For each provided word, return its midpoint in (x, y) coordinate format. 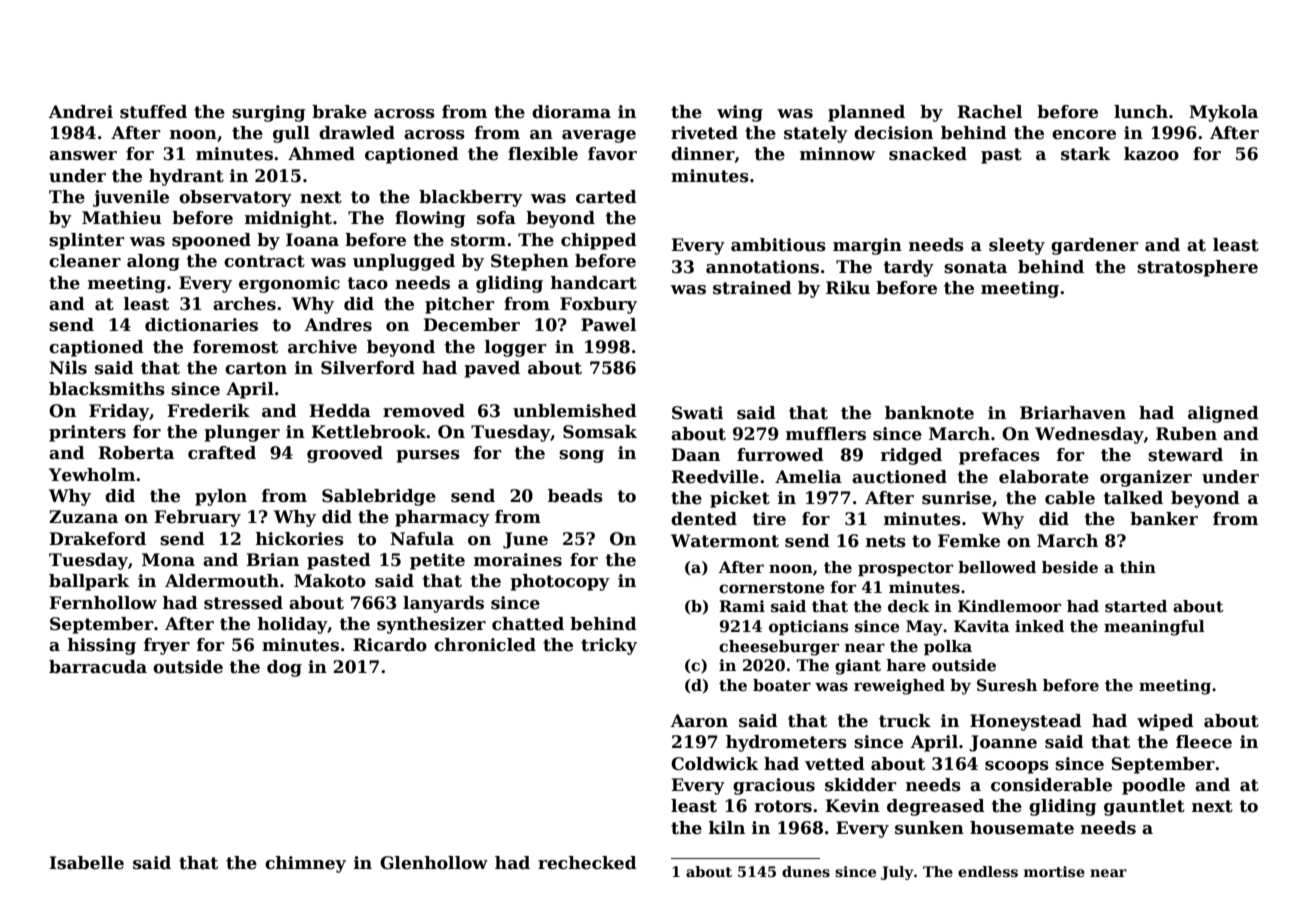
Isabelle (86, 863)
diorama (571, 112)
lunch (1141, 112)
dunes (806, 871)
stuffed (153, 112)
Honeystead (1026, 722)
